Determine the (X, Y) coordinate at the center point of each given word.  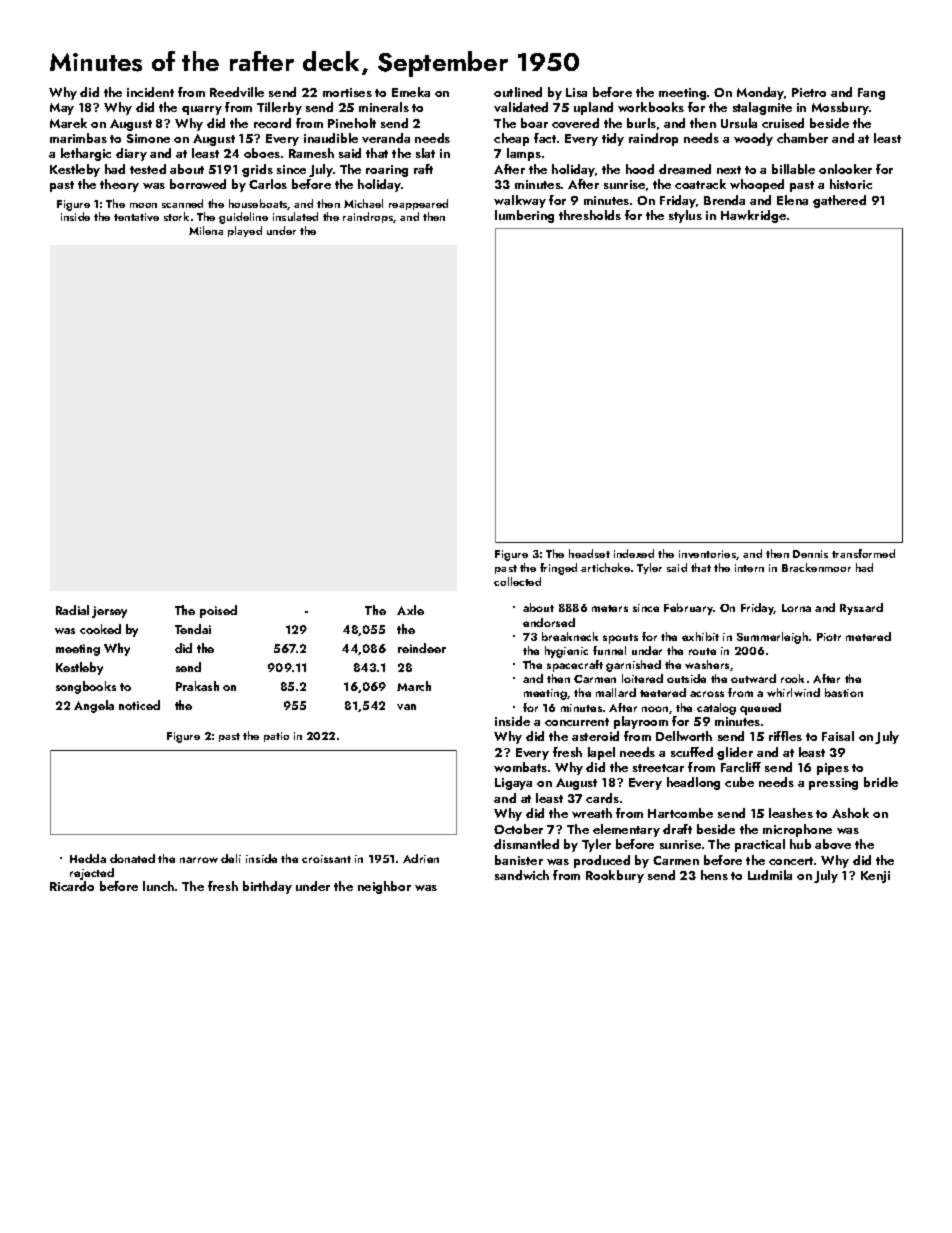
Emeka (411, 92)
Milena (206, 230)
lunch (158, 886)
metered (868, 636)
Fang (871, 94)
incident (150, 92)
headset (589, 553)
